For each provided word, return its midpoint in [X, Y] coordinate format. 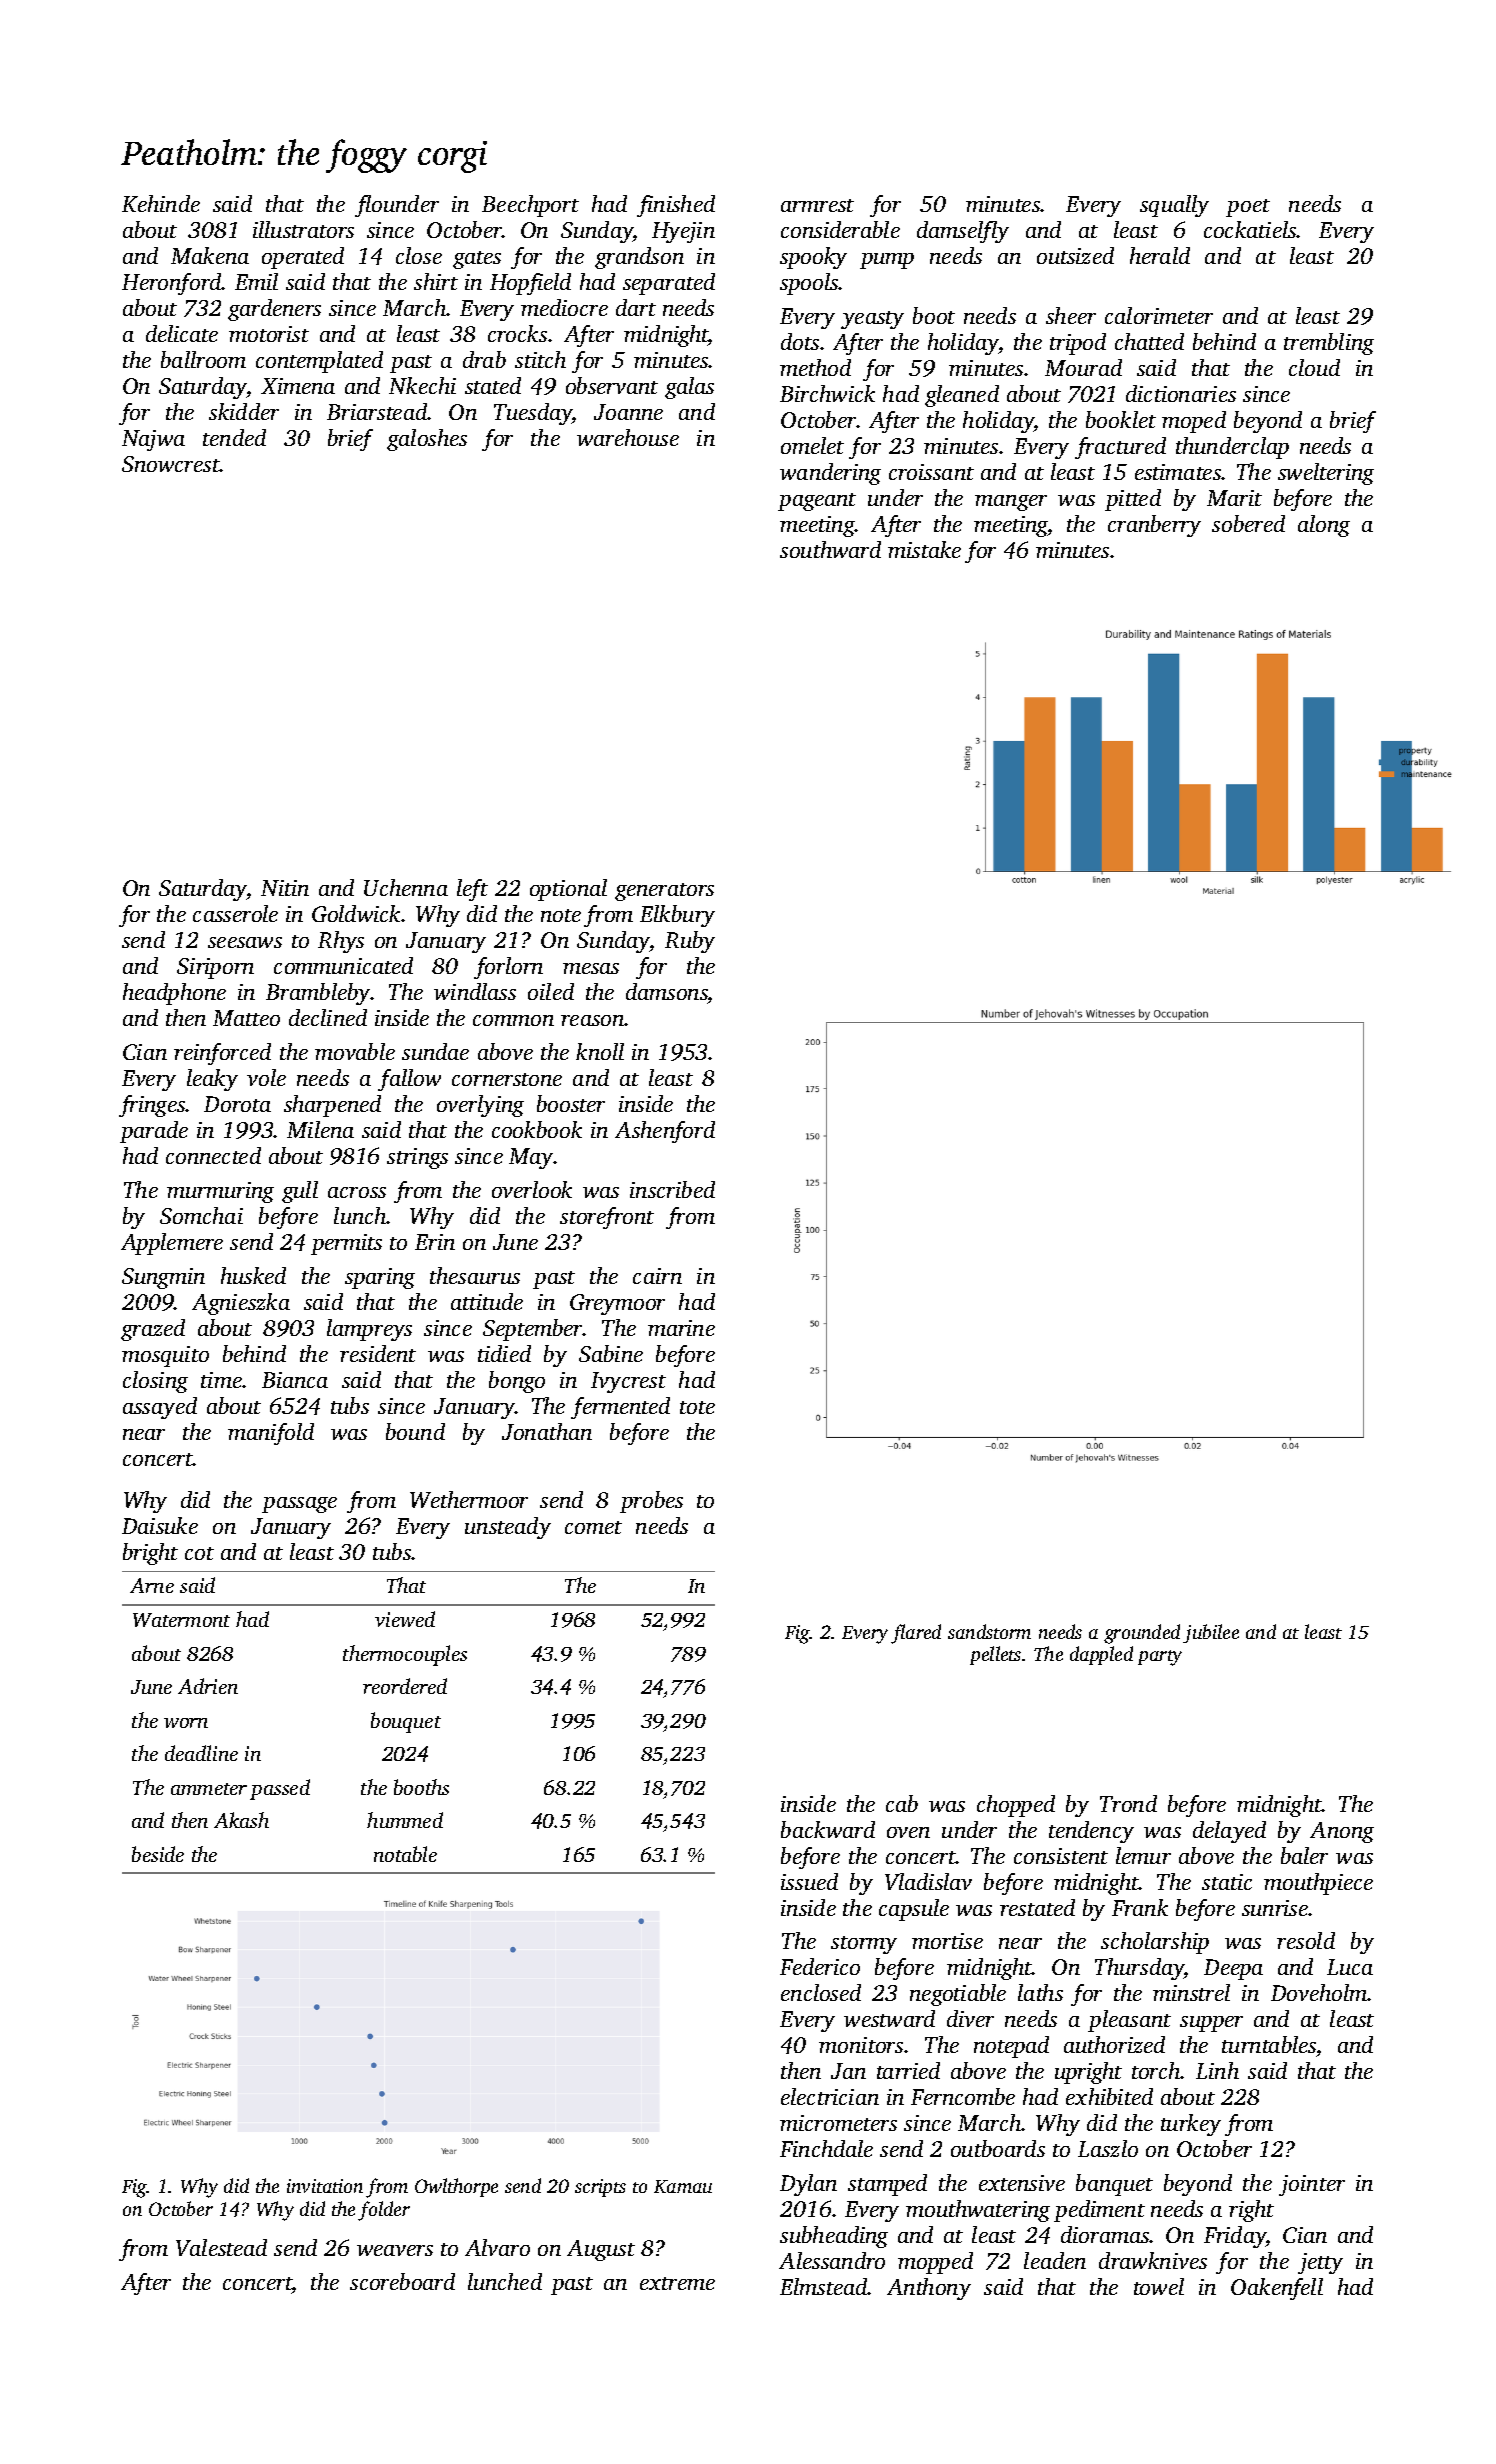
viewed [405, 1619]
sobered [1248, 523]
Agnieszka [241, 1304]
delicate [182, 333]
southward [830, 549]
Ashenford [665, 1132]
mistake [924, 549]
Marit [1234, 498]
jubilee [1211, 1633]
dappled [1101, 1655]
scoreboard [402, 2281]
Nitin [285, 888]
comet [593, 1527]
